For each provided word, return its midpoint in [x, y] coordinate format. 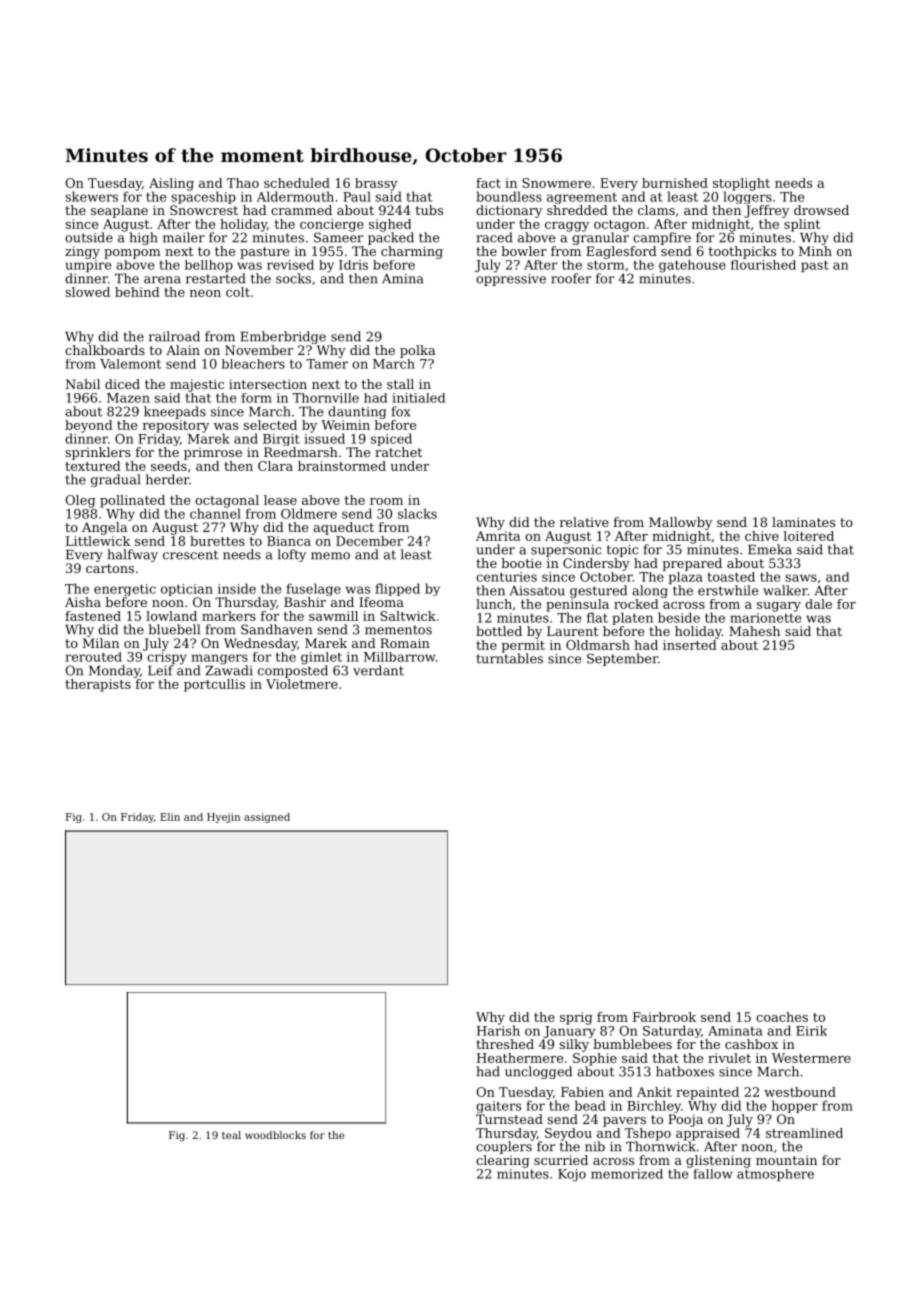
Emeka [770, 549]
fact [488, 183]
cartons [110, 568]
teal [231, 1135]
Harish [498, 1030]
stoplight [741, 184]
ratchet [398, 452]
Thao [243, 183]
